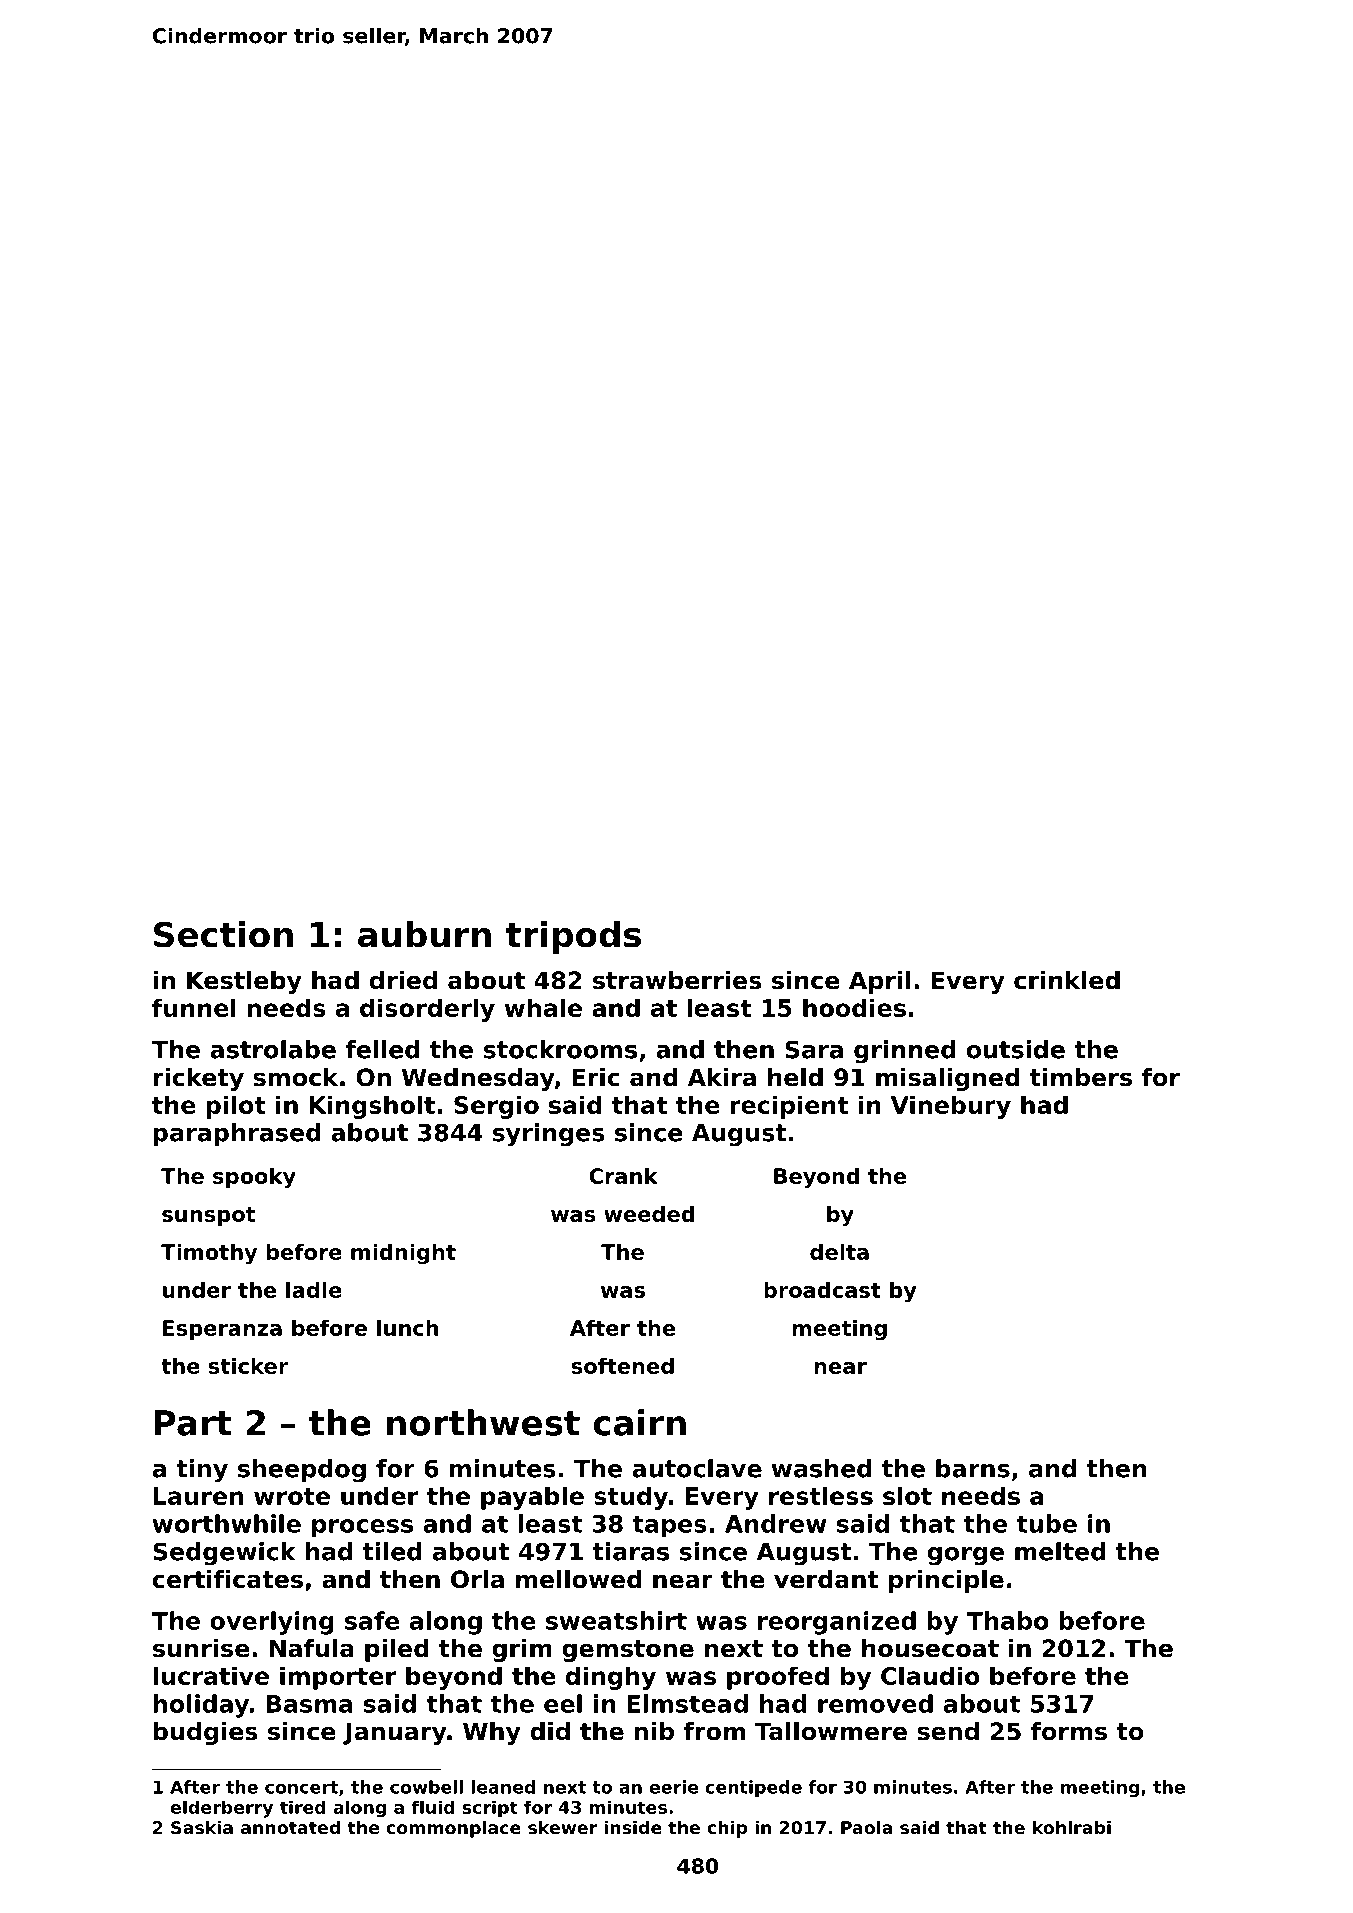 This page has width=1353, height=1913. What do you see at coordinates (1008, 1620) in the page?
I see `Thabo` at bounding box center [1008, 1620].
